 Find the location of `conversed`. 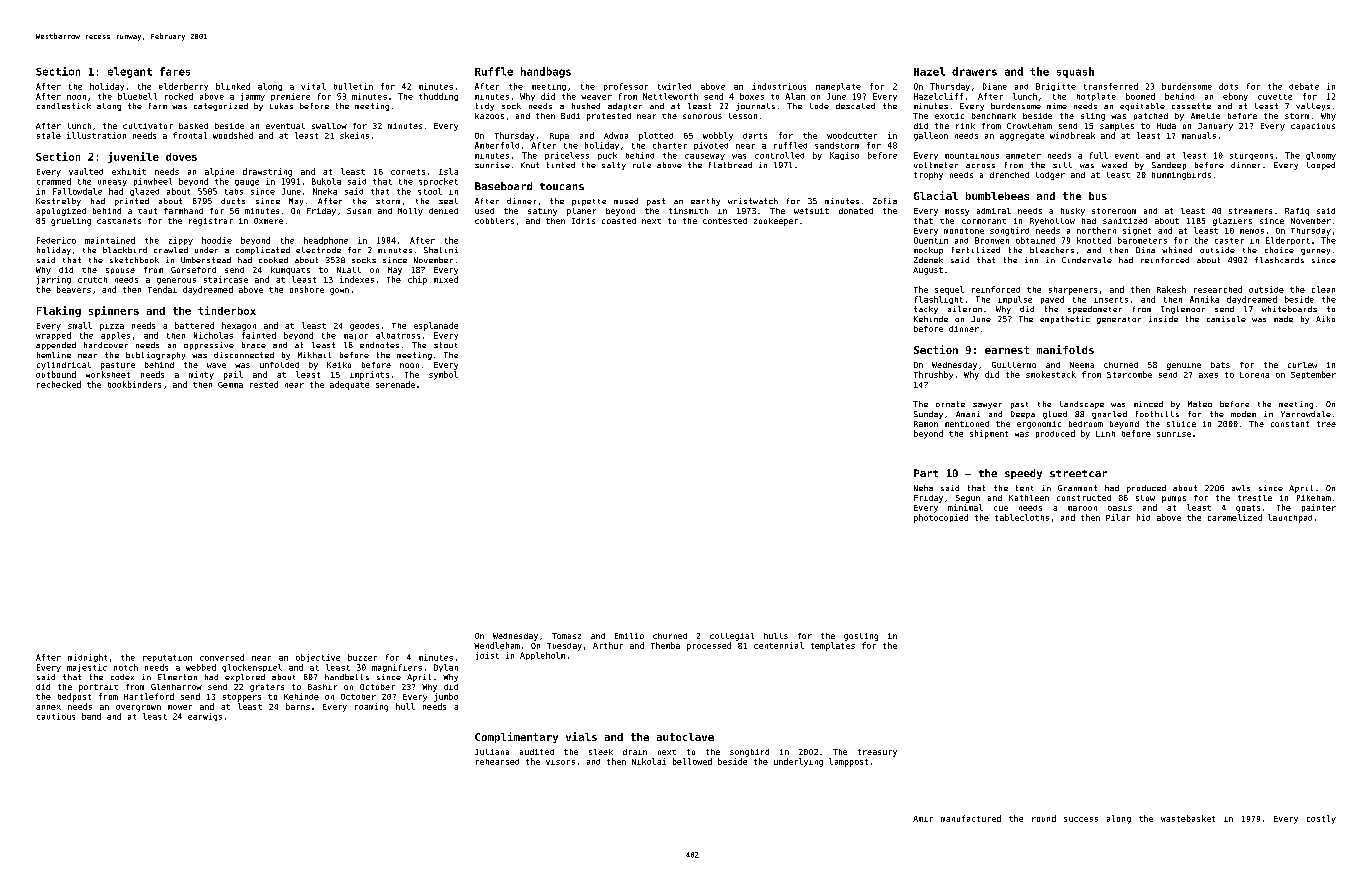

conversed is located at coordinates (222, 657).
